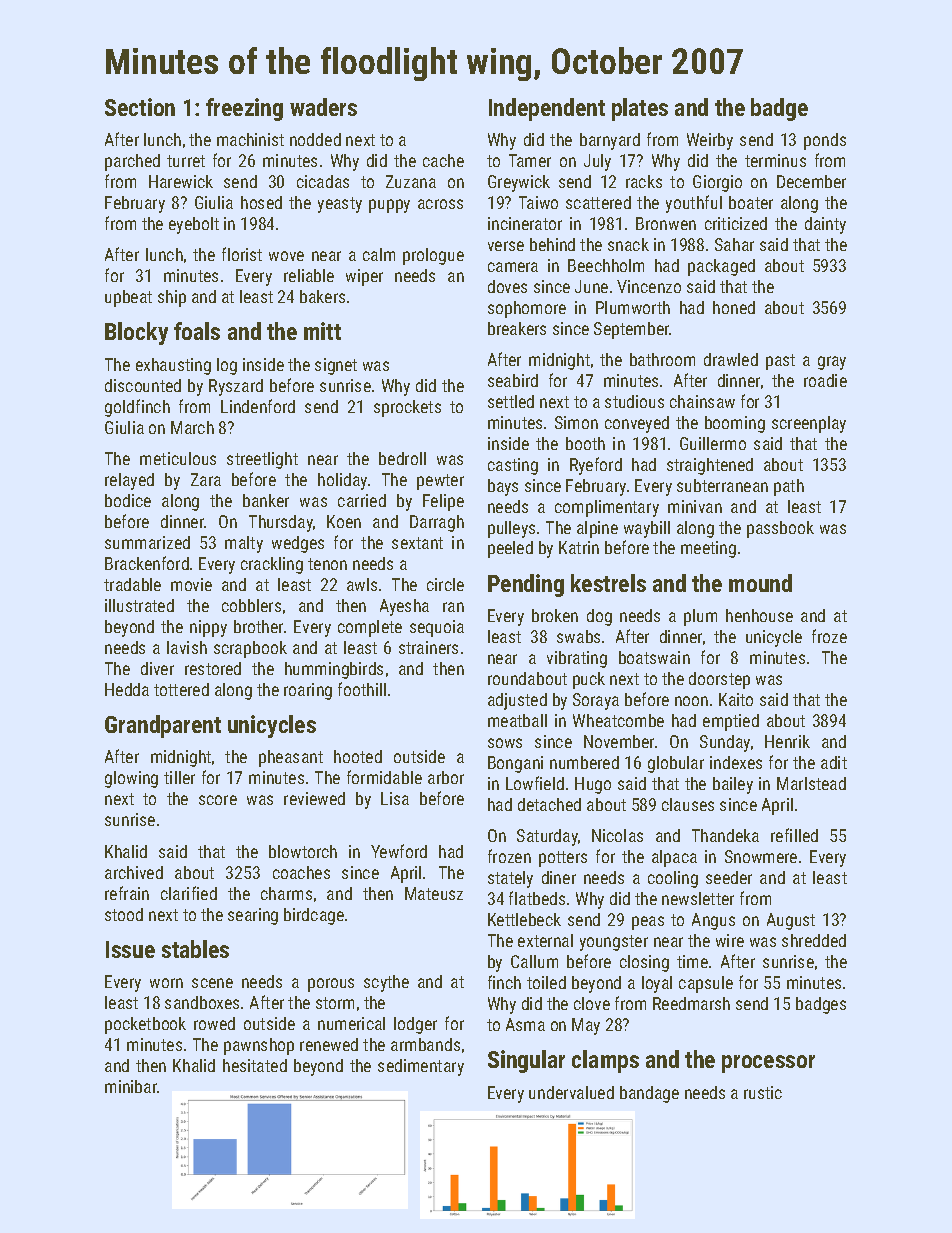 This screenshot has height=1233, width=952. Describe the element at coordinates (547, 109) in the screenshot. I see `Independent` at that location.
